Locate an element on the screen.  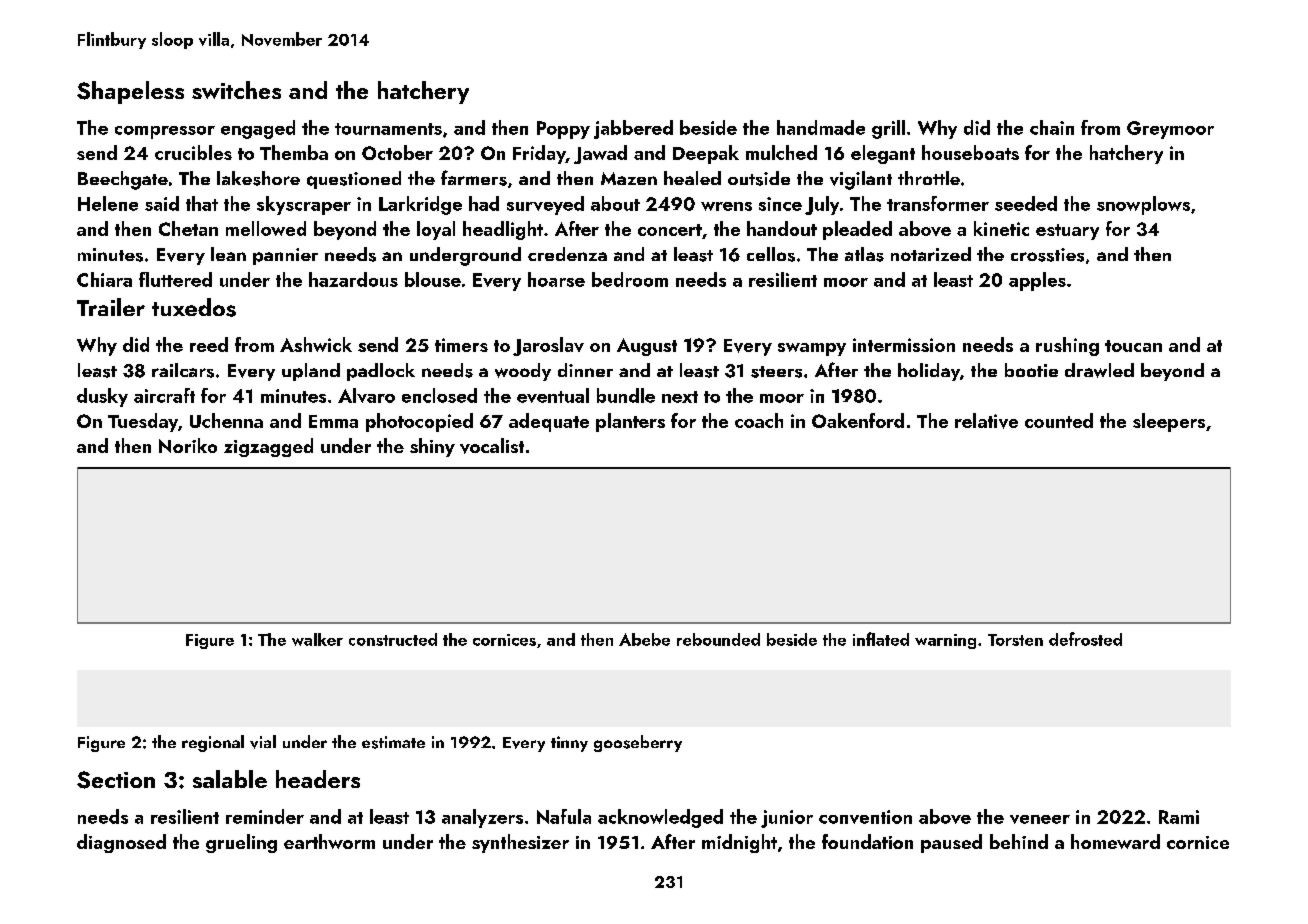
toucan is located at coordinates (1133, 346).
